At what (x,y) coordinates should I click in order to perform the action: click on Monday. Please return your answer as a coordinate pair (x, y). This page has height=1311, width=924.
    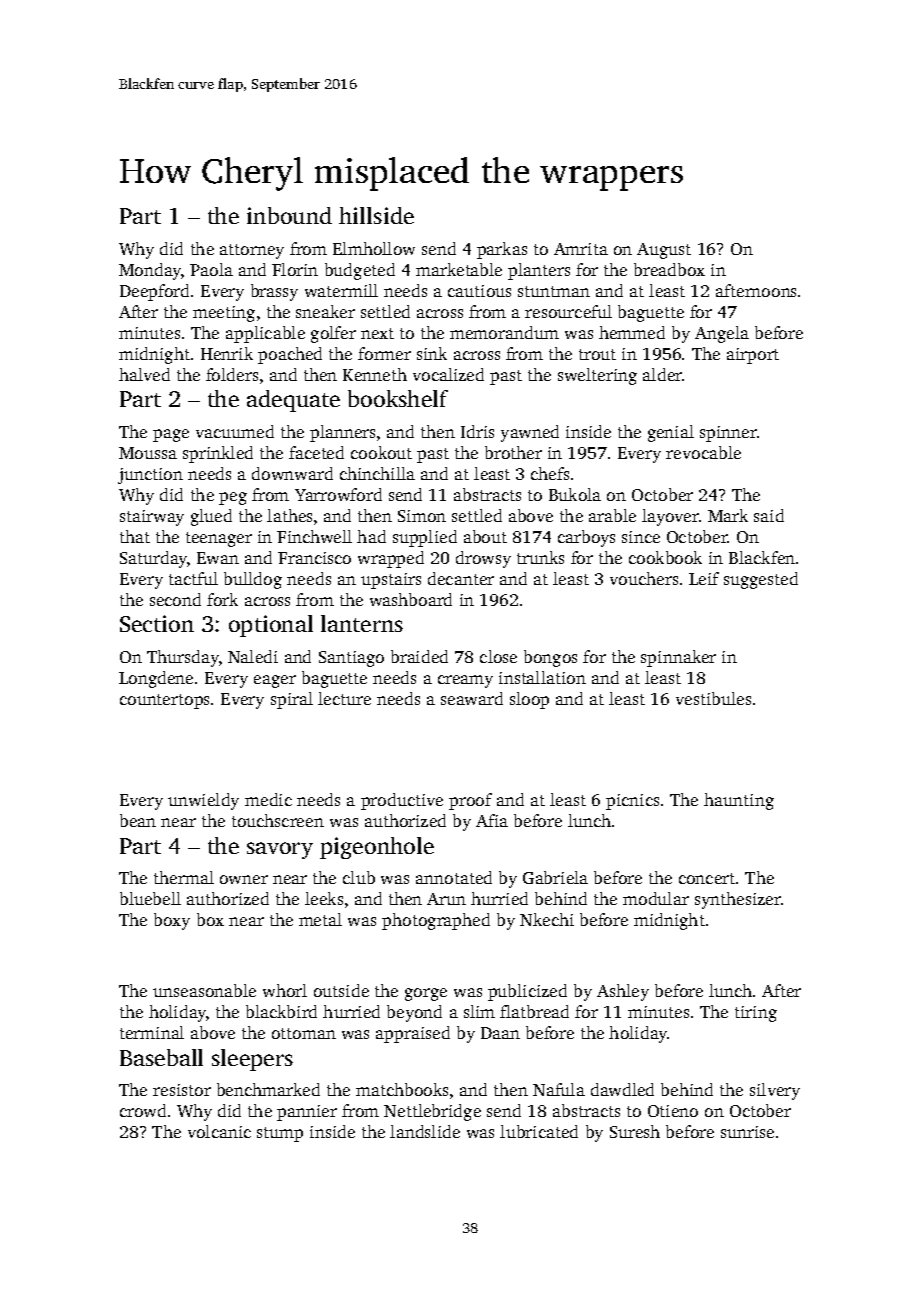
    Looking at the image, I should click on (150, 271).
